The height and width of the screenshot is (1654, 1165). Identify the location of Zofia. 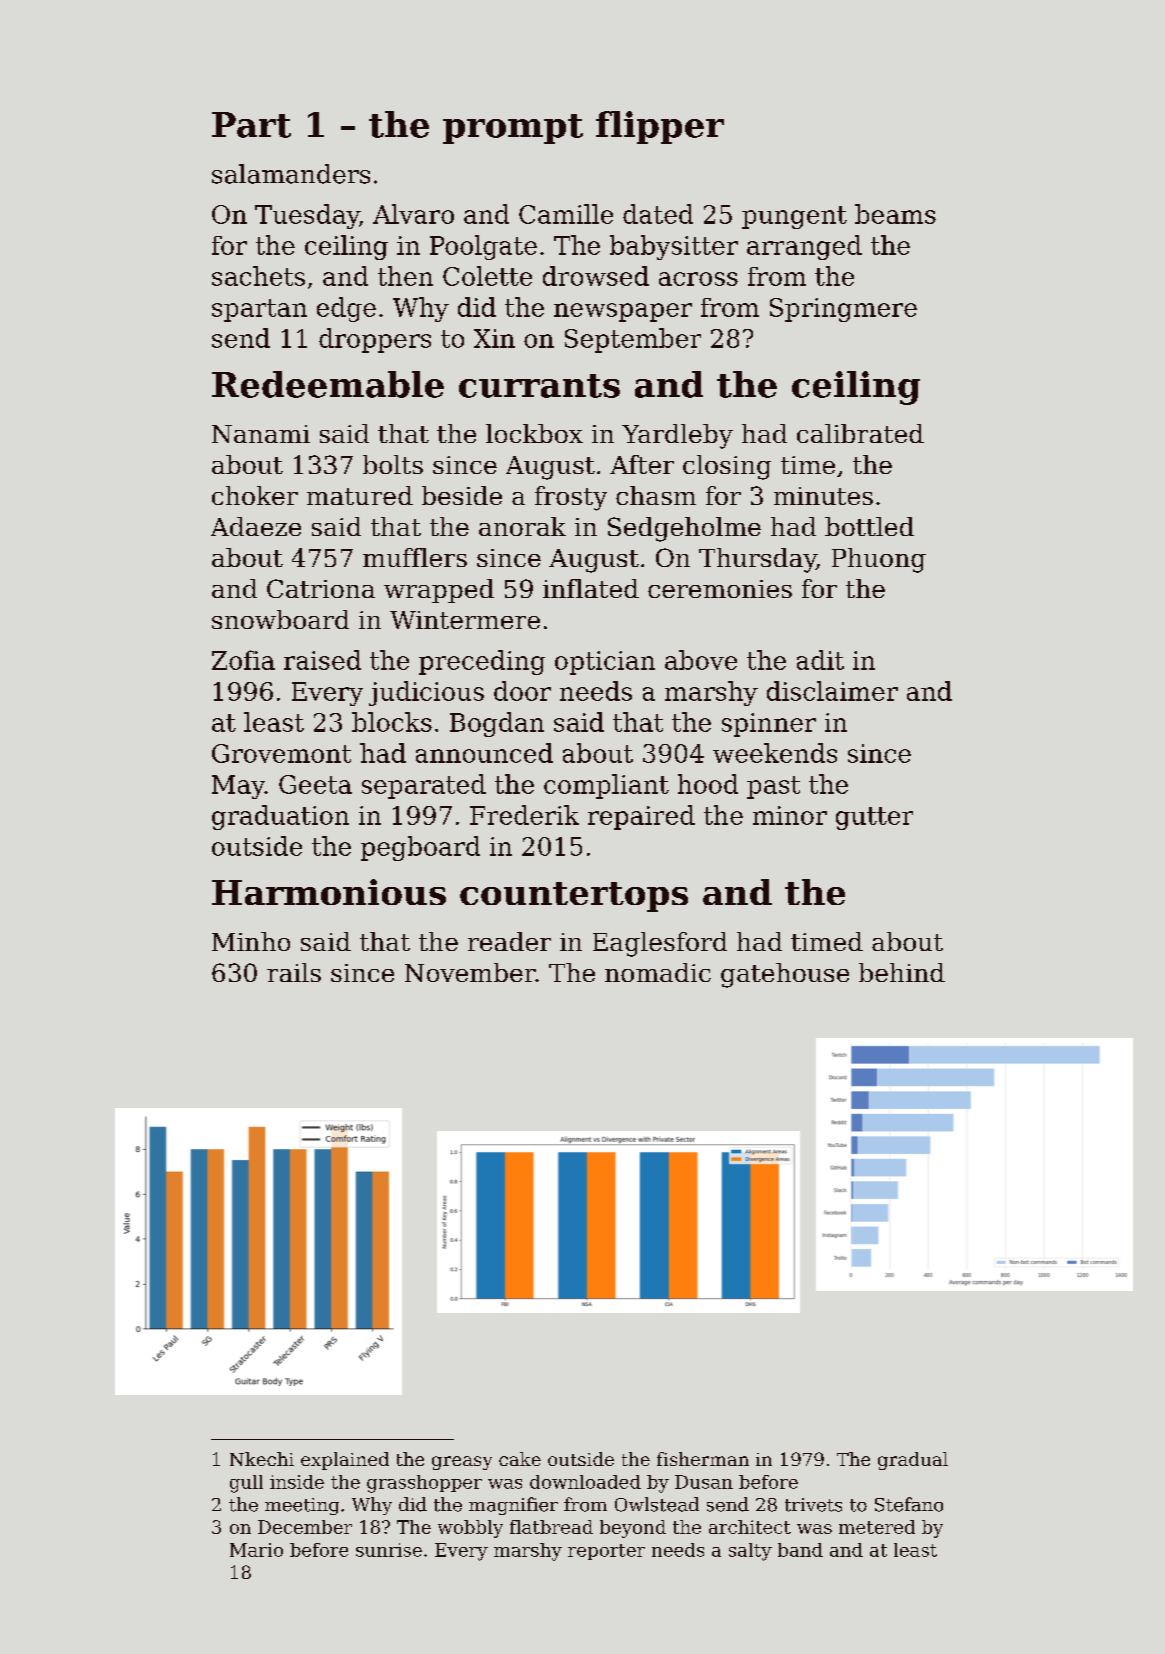
(243, 660).
